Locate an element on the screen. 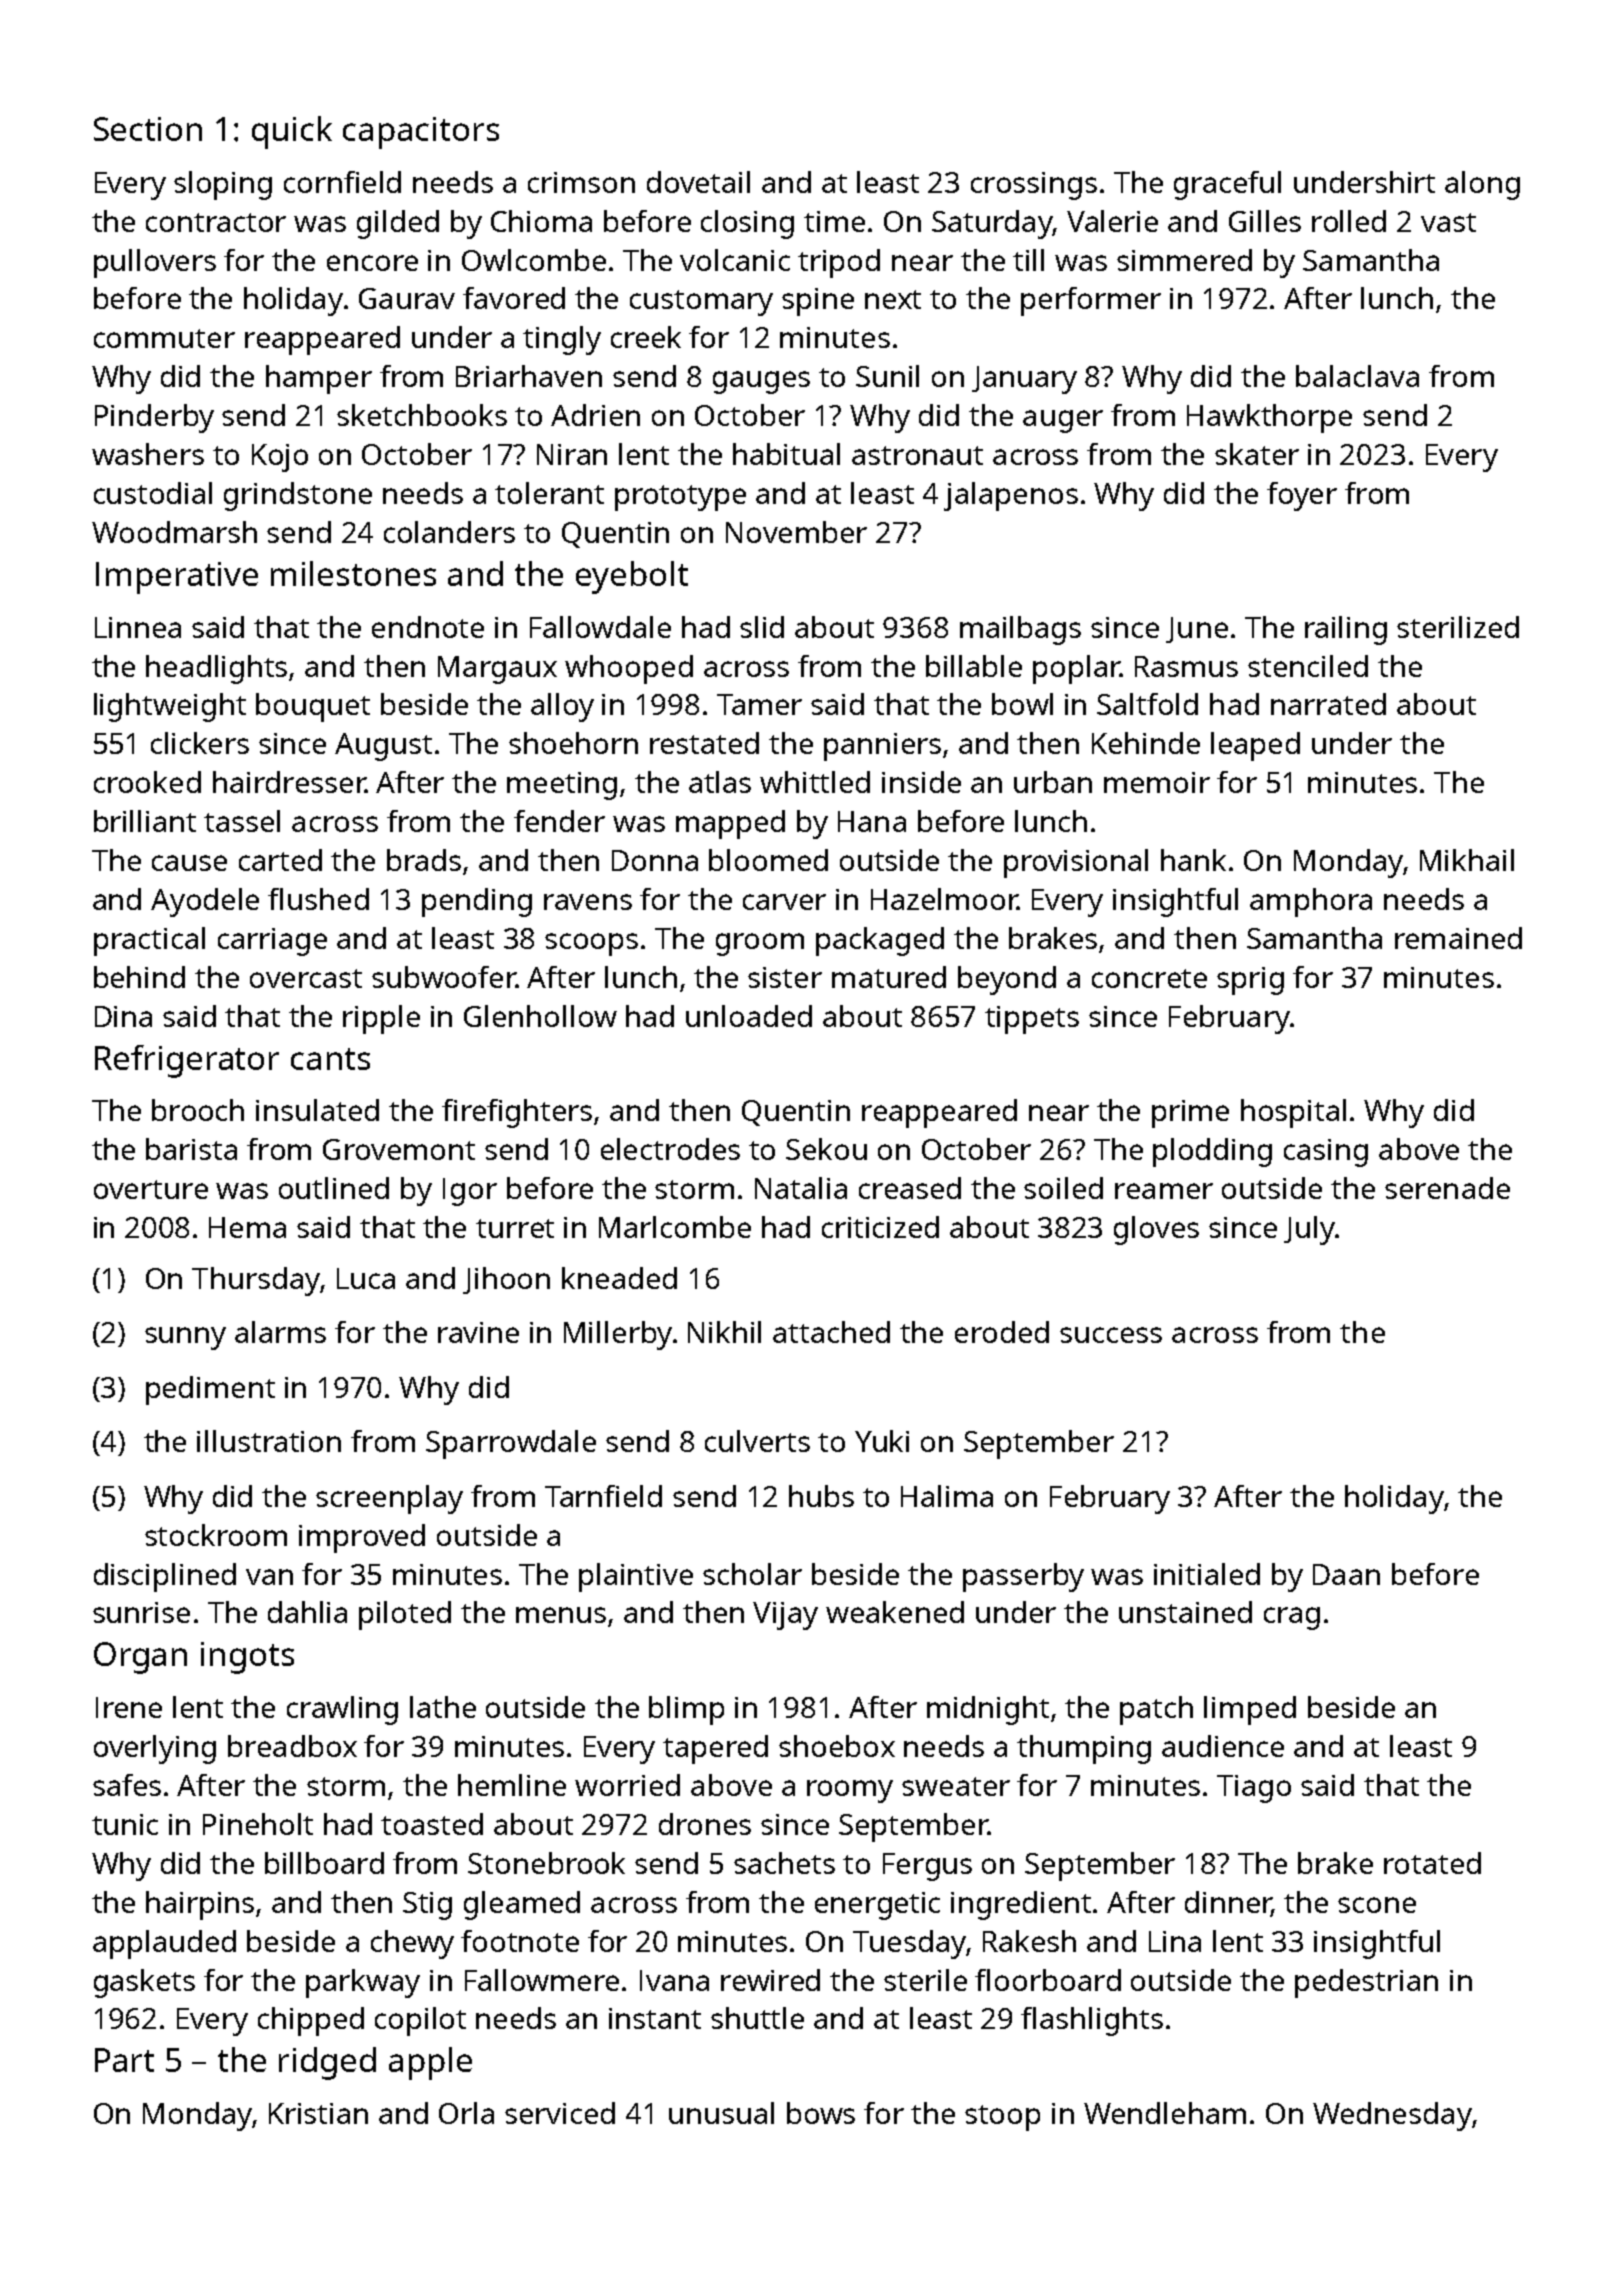 This screenshot has width=1620, height=2292. Part is located at coordinates (124, 2060).
